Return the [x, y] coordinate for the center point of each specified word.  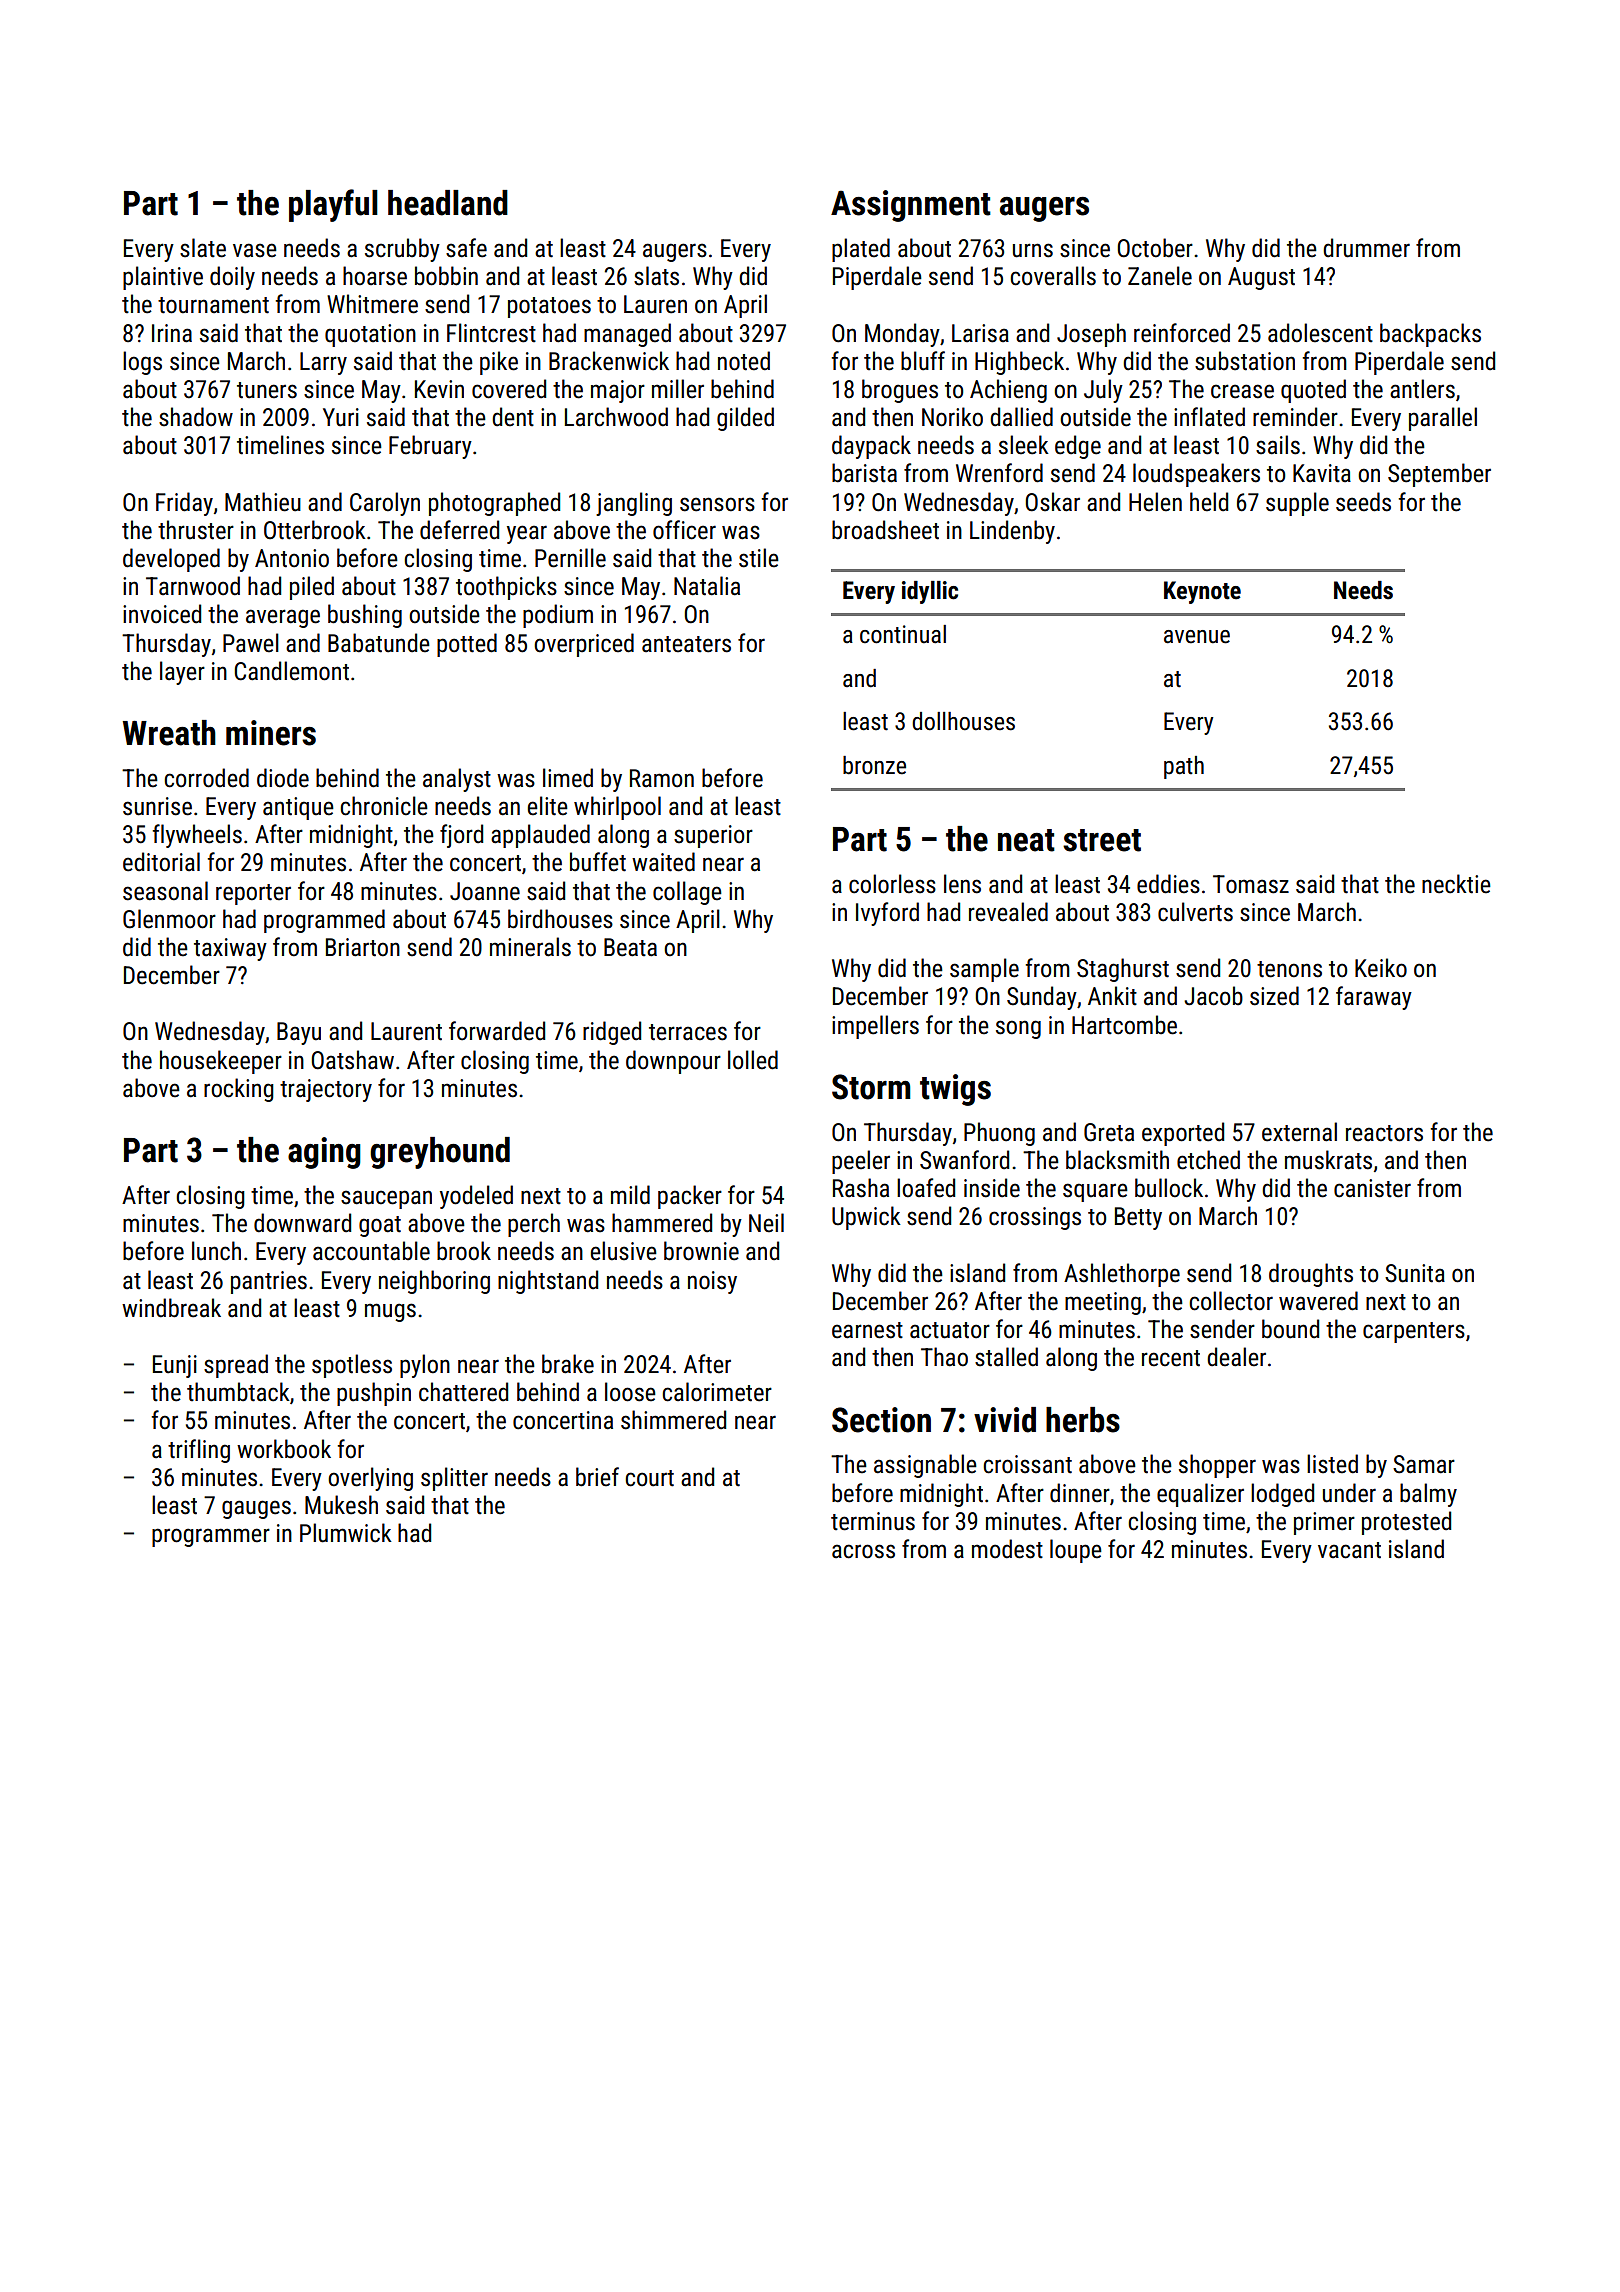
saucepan [386, 1199]
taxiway [230, 949]
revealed [1008, 912]
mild [630, 1195]
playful [333, 205]
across [863, 1551]
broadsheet [885, 530]
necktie [1456, 884]
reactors [1384, 1133]
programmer [211, 1537]
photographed [494, 504]
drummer [1366, 248]
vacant [1349, 1550]
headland [448, 203]
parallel [1443, 419]
